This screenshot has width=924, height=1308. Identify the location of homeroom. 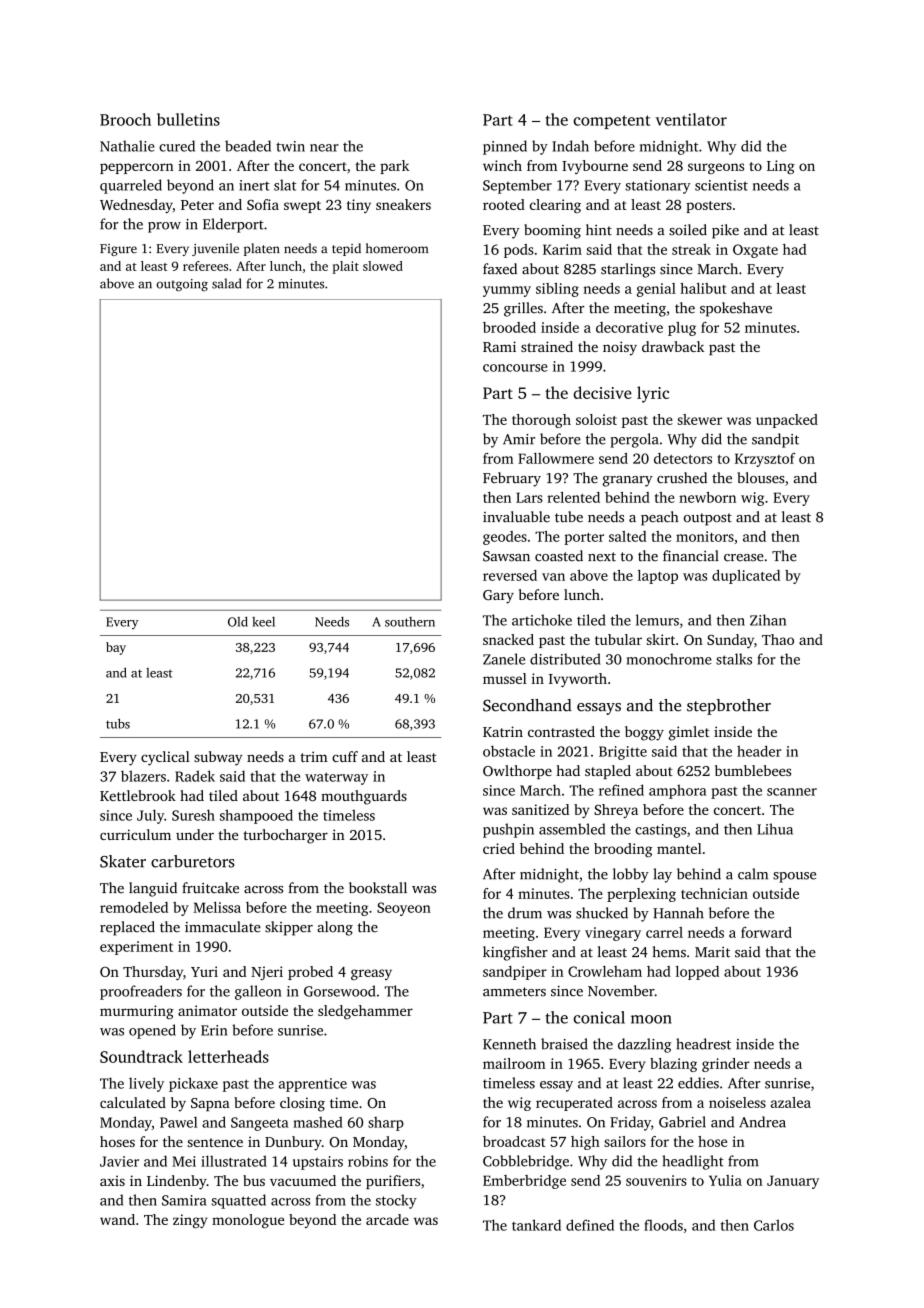
(397, 248).
